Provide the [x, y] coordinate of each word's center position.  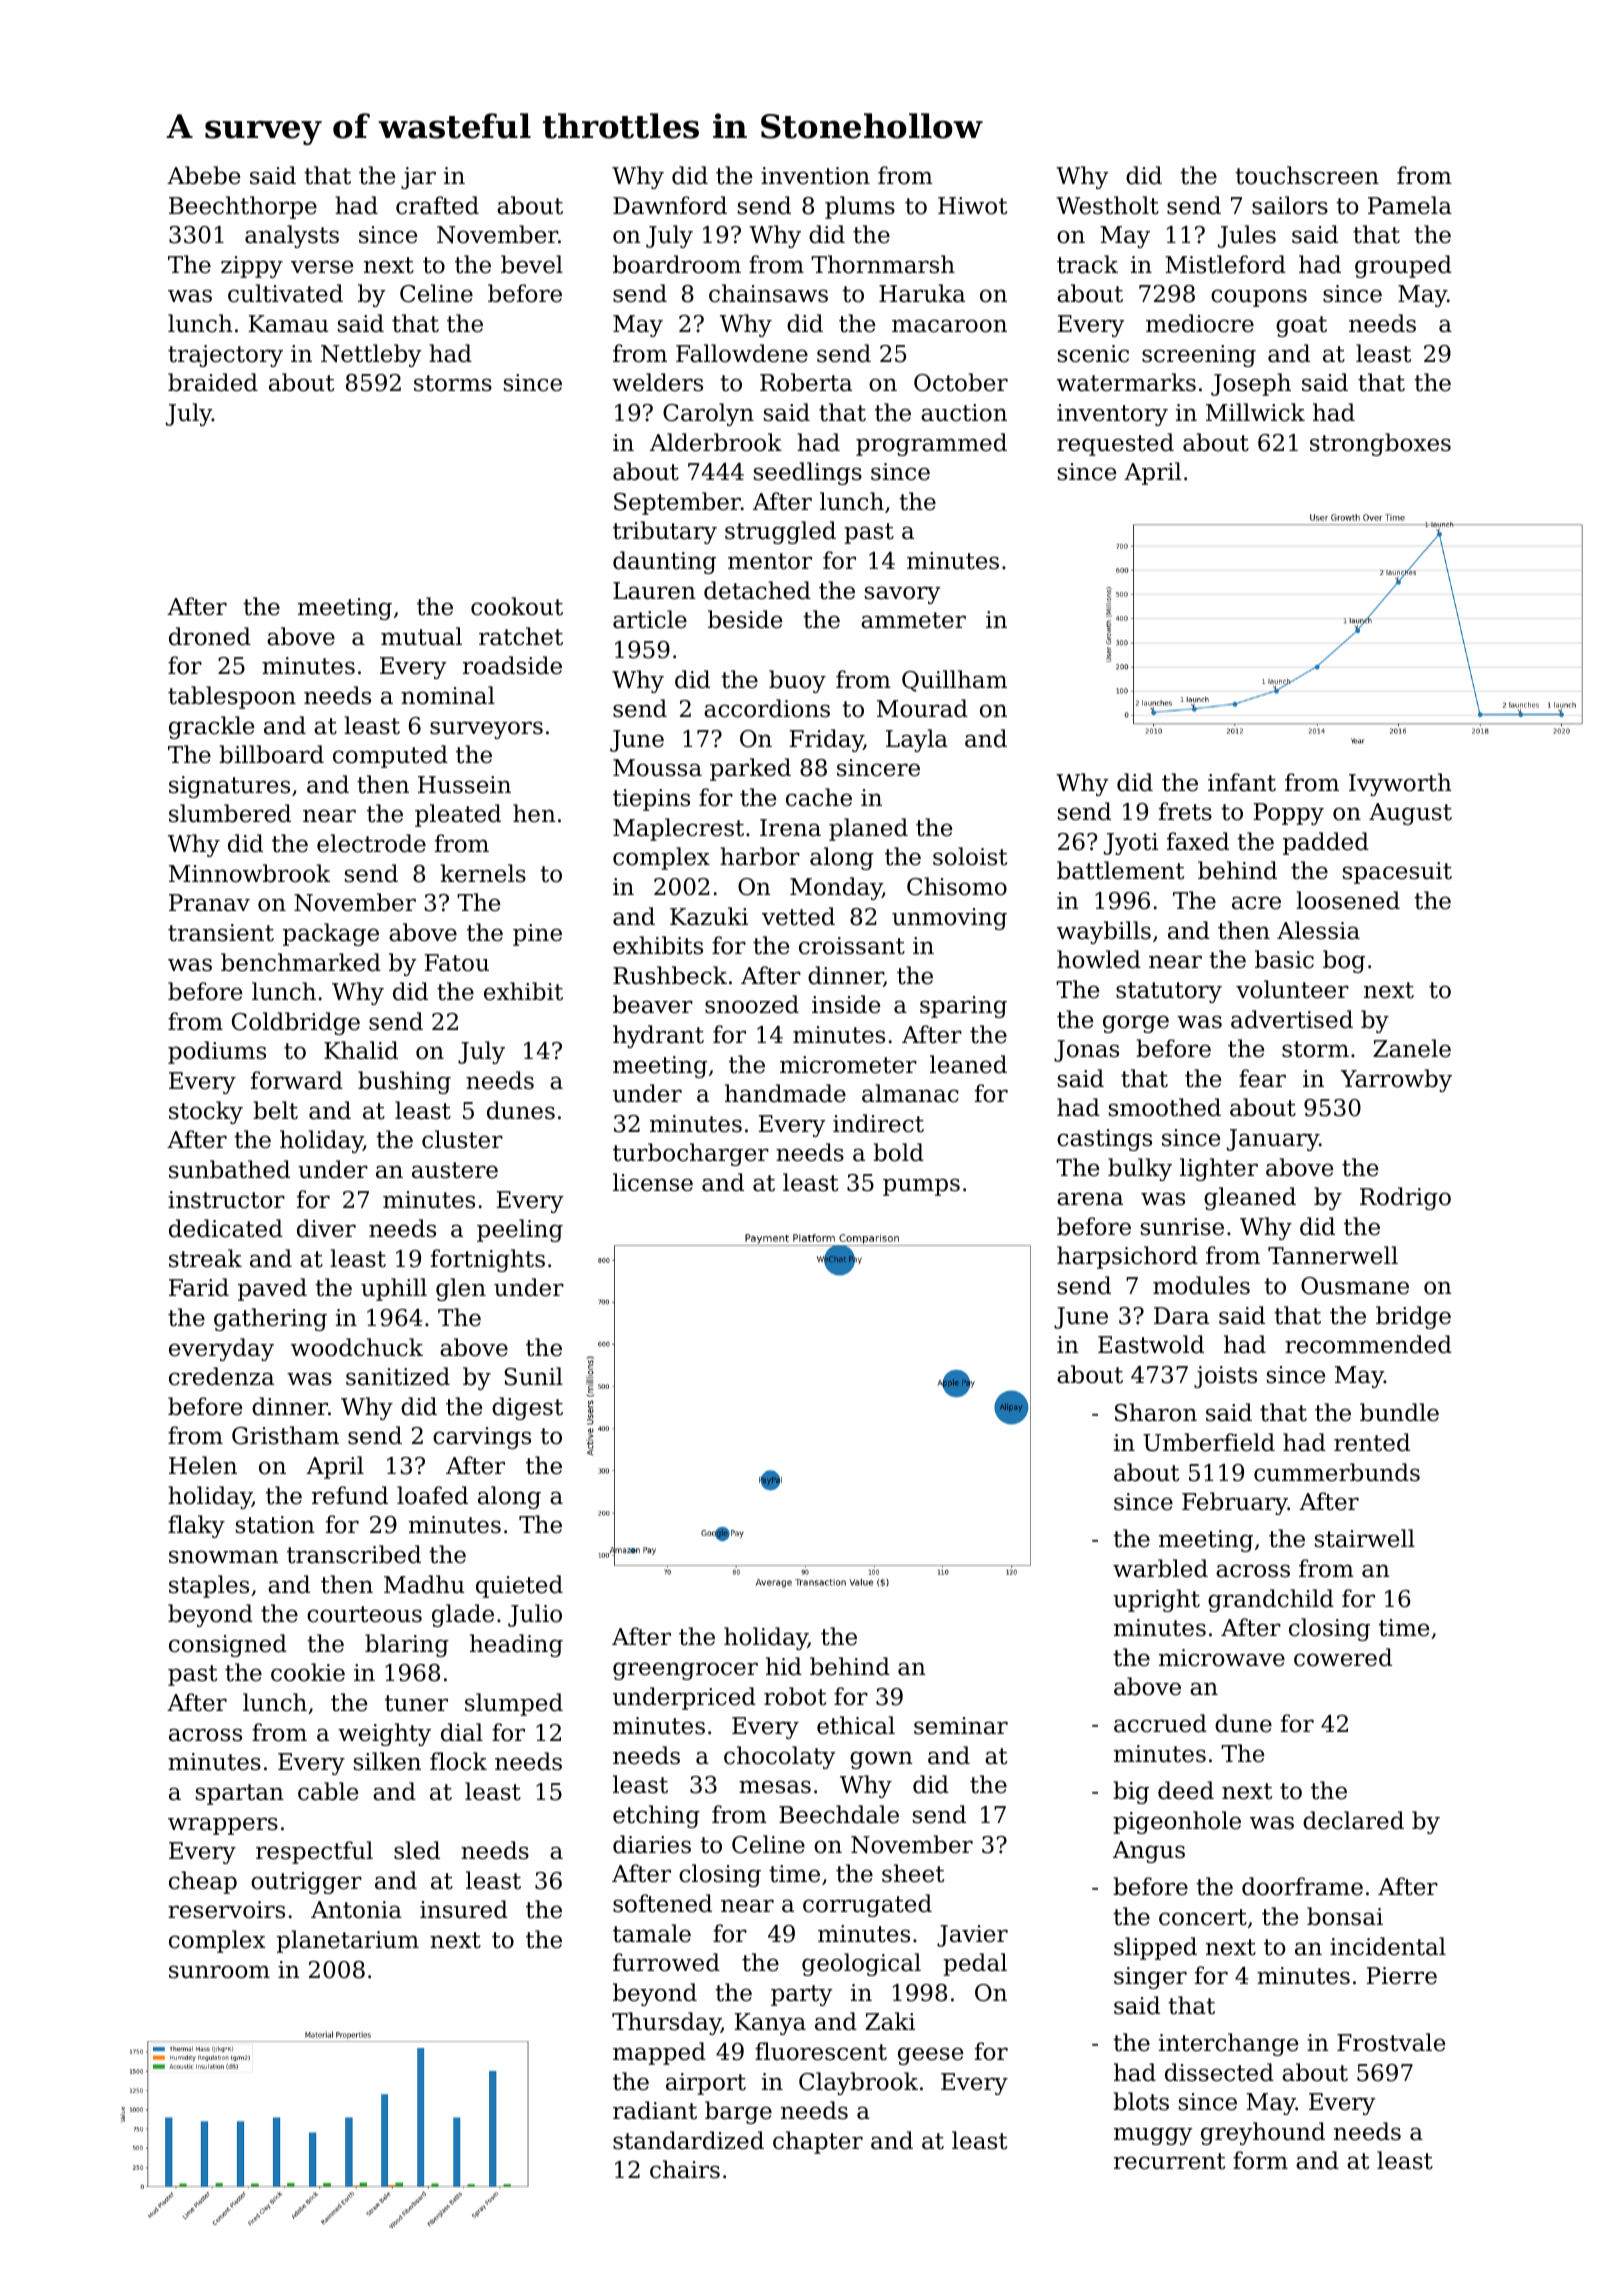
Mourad [922, 708]
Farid [199, 1287]
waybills [1104, 932]
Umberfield [1209, 1442]
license [653, 1182]
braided [213, 382]
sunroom [219, 1972]
